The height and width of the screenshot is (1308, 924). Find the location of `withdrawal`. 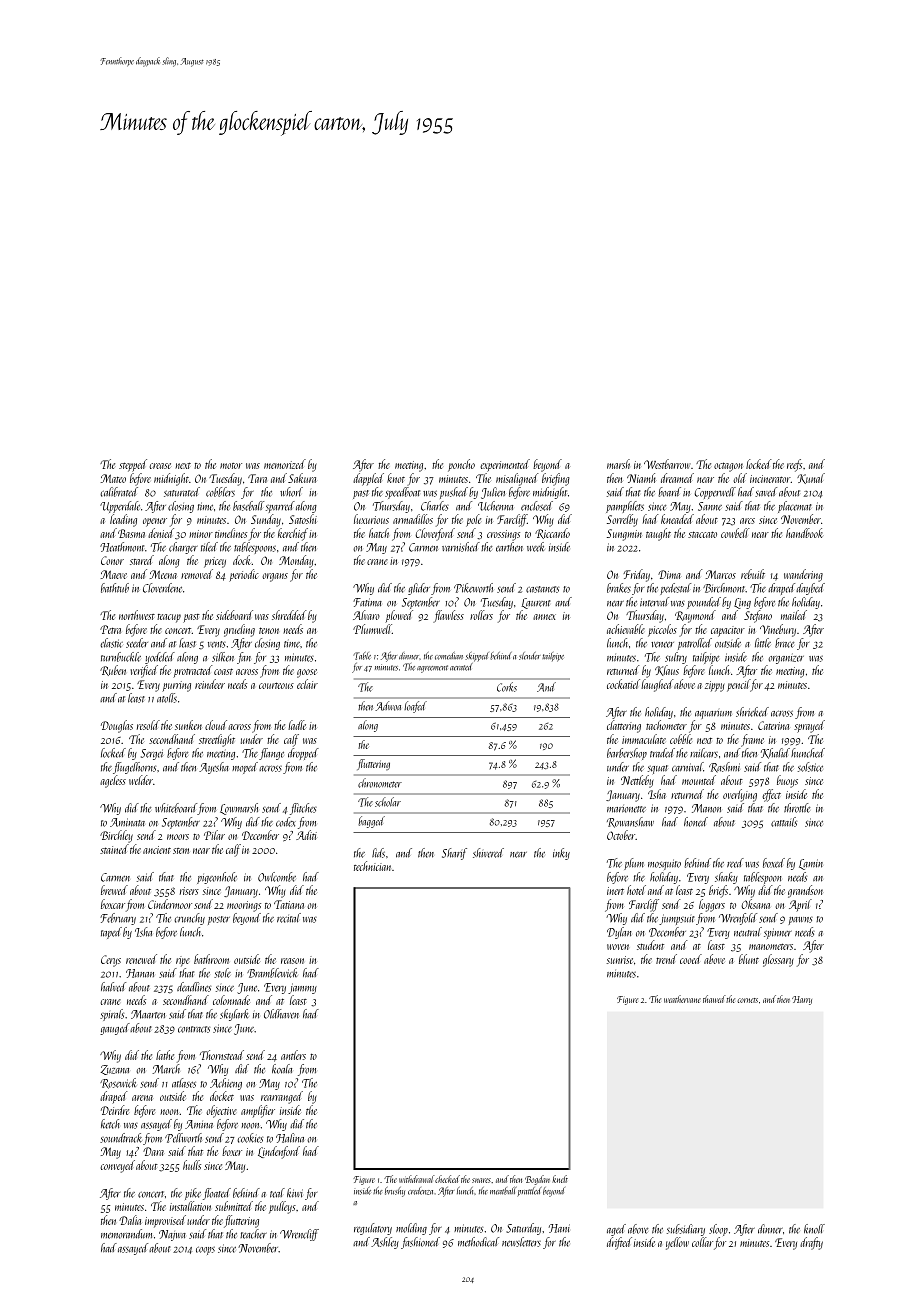

withdrawal is located at coordinates (416, 1179).
